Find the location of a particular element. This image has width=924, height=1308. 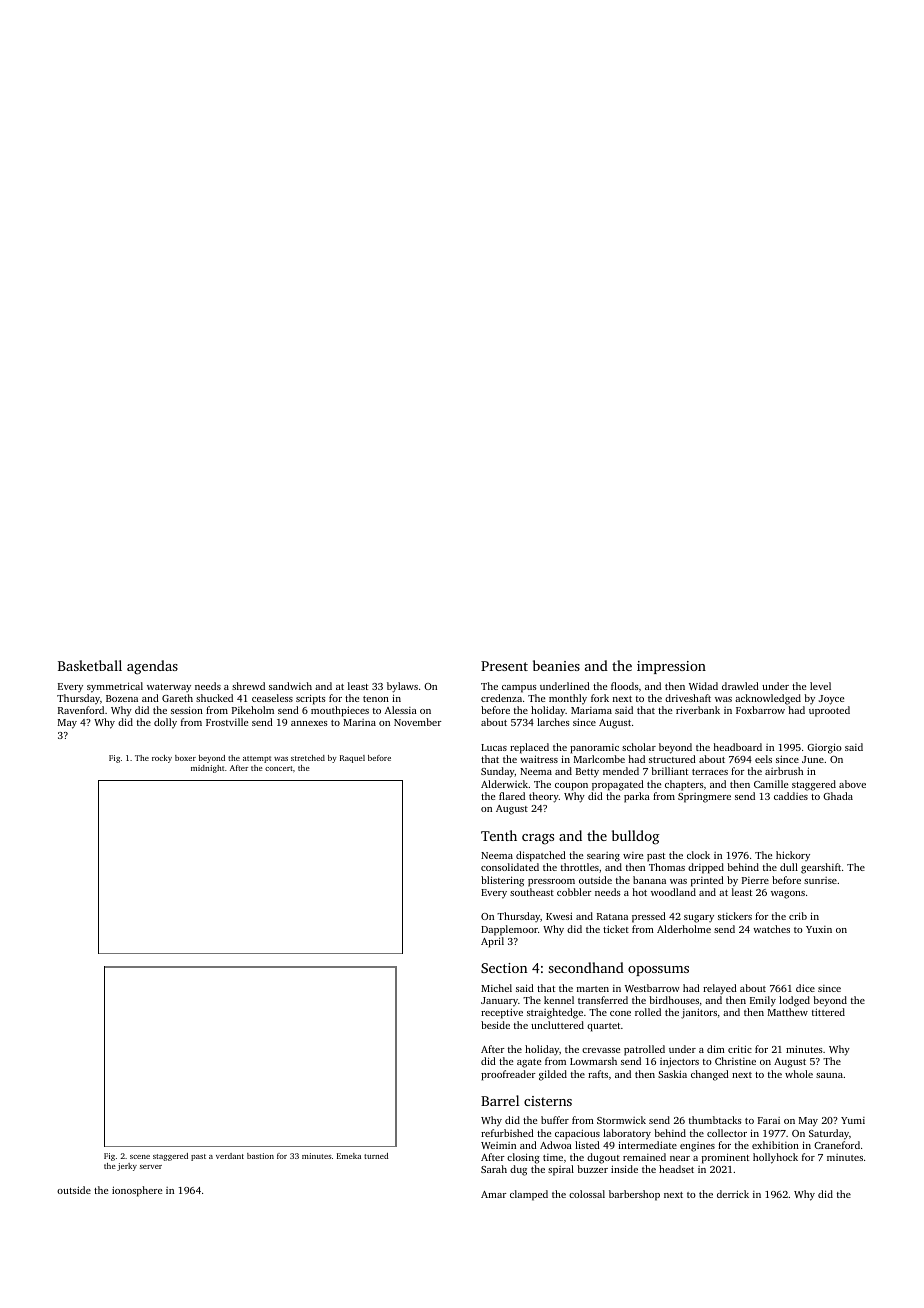

clock is located at coordinates (698, 855).
